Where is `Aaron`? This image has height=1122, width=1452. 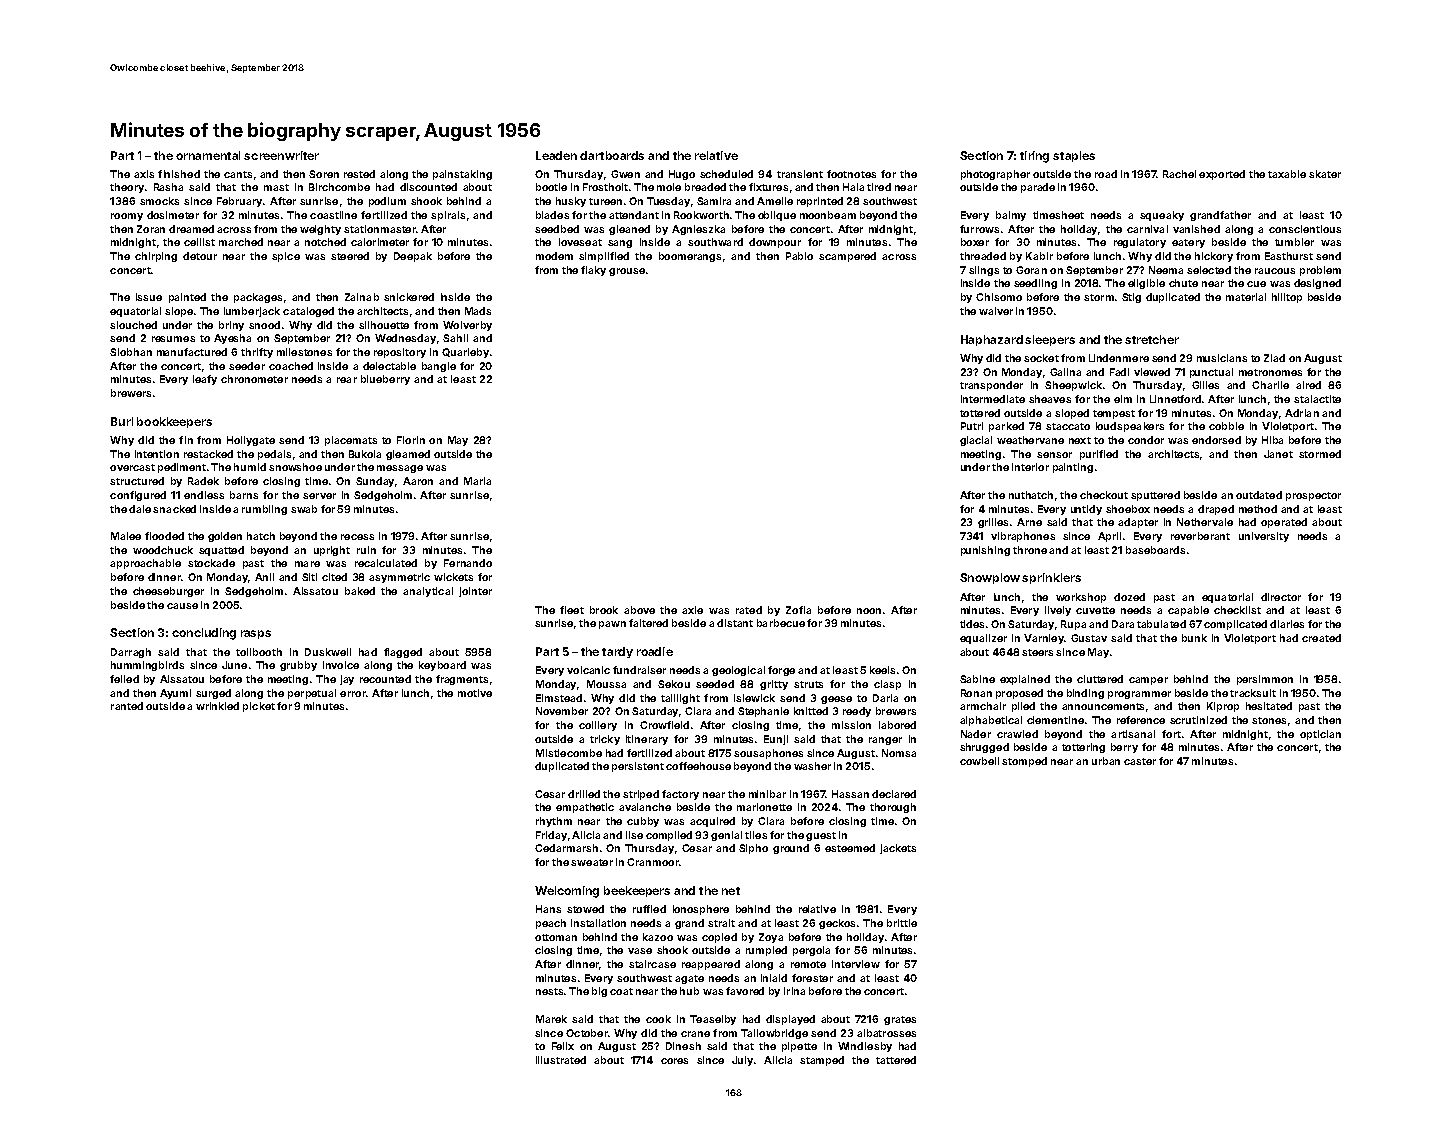 Aaron is located at coordinates (418, 481).
